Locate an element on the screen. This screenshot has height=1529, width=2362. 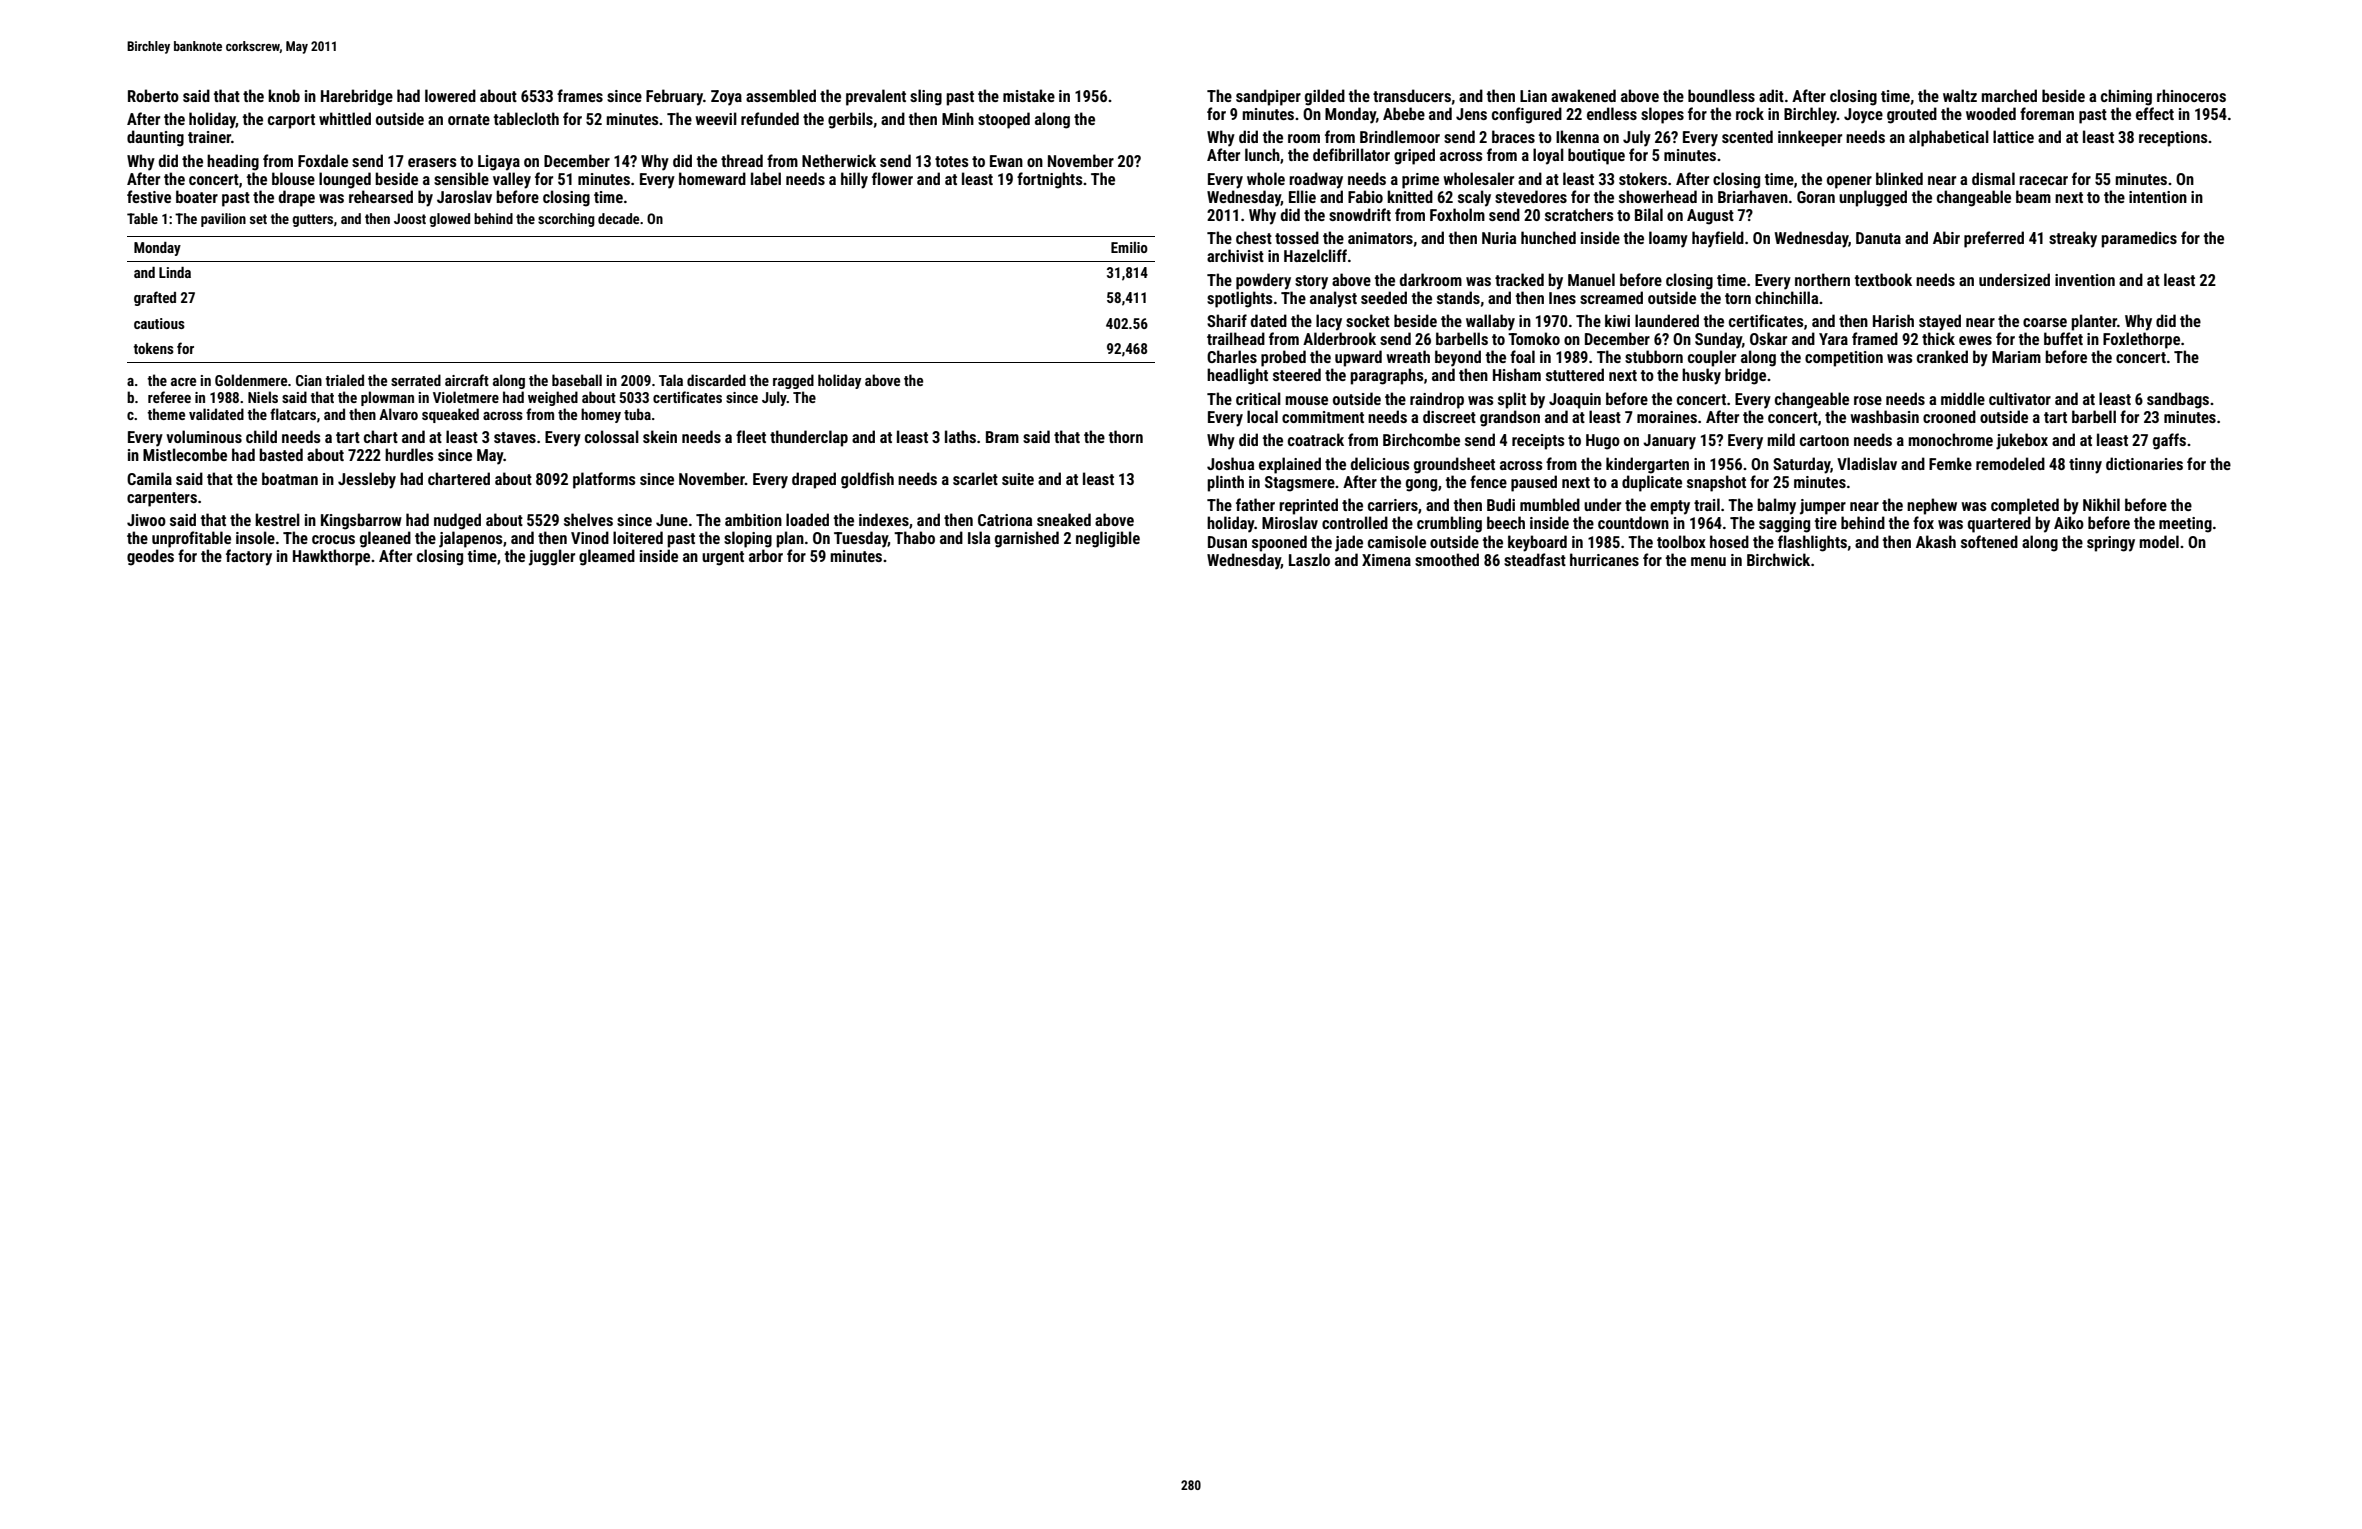
archivist is located at coordinates (1235, 255).
